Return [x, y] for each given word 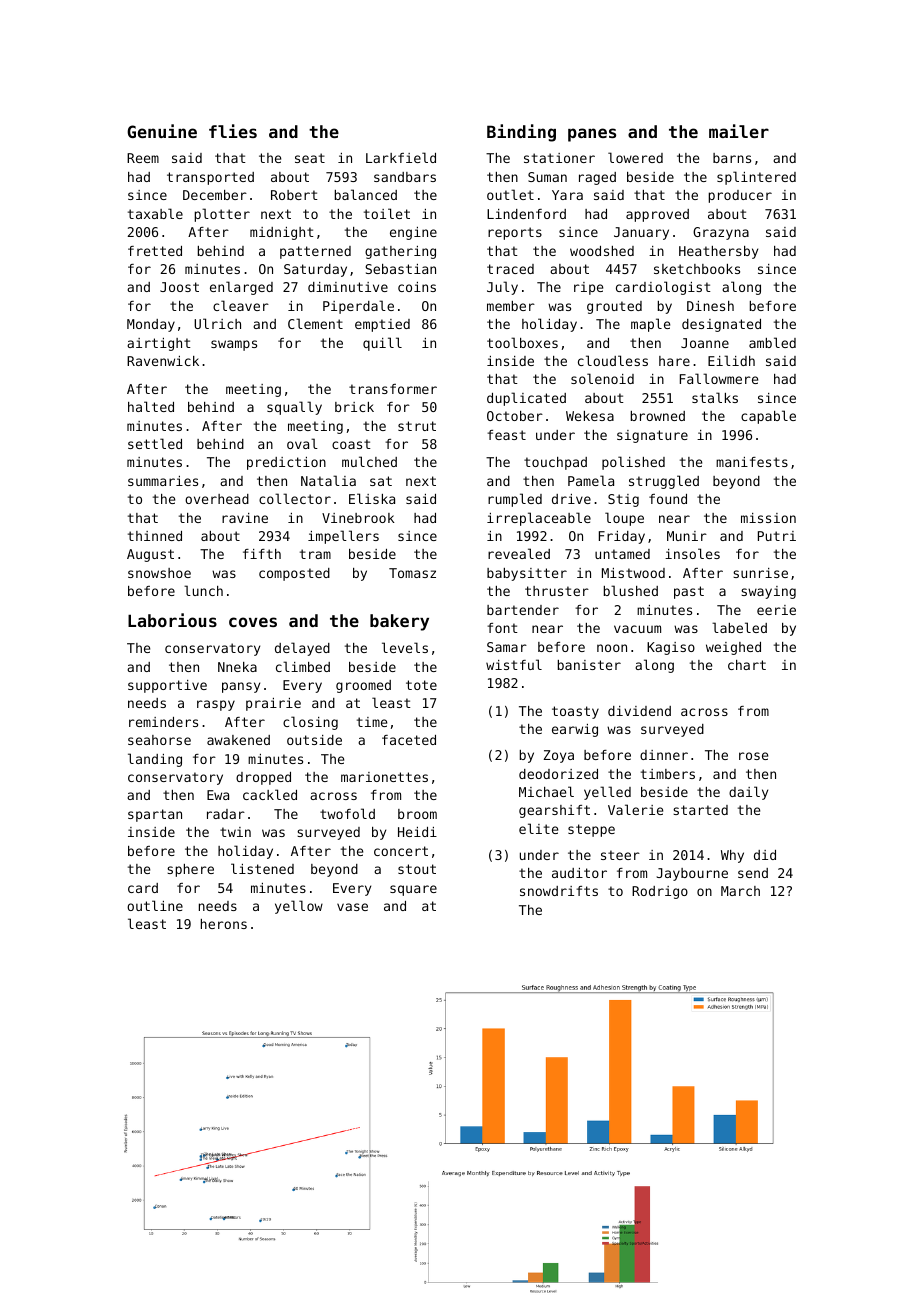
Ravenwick [163, 361]
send [753, 873]
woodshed [602, 251]
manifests [752, 462]
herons [224, 924]
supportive [167, 686]
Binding [521, 133]
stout [417, 869]
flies [233, 131]
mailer [739, 131]
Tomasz [412, 573]
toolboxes [522, 342]
